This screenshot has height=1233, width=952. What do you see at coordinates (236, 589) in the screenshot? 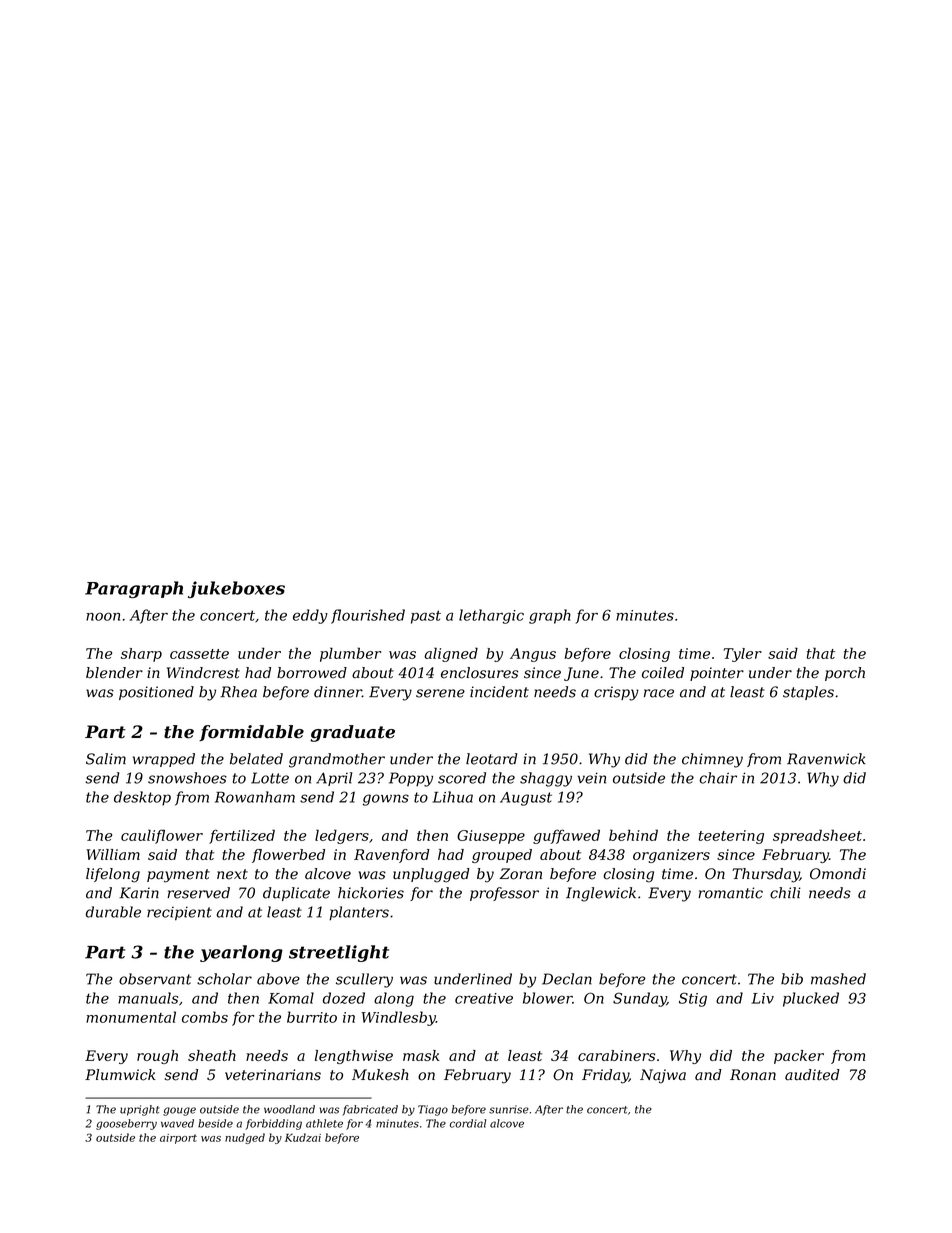
I see `jukeboxes` at bounding box center [236, 589].
